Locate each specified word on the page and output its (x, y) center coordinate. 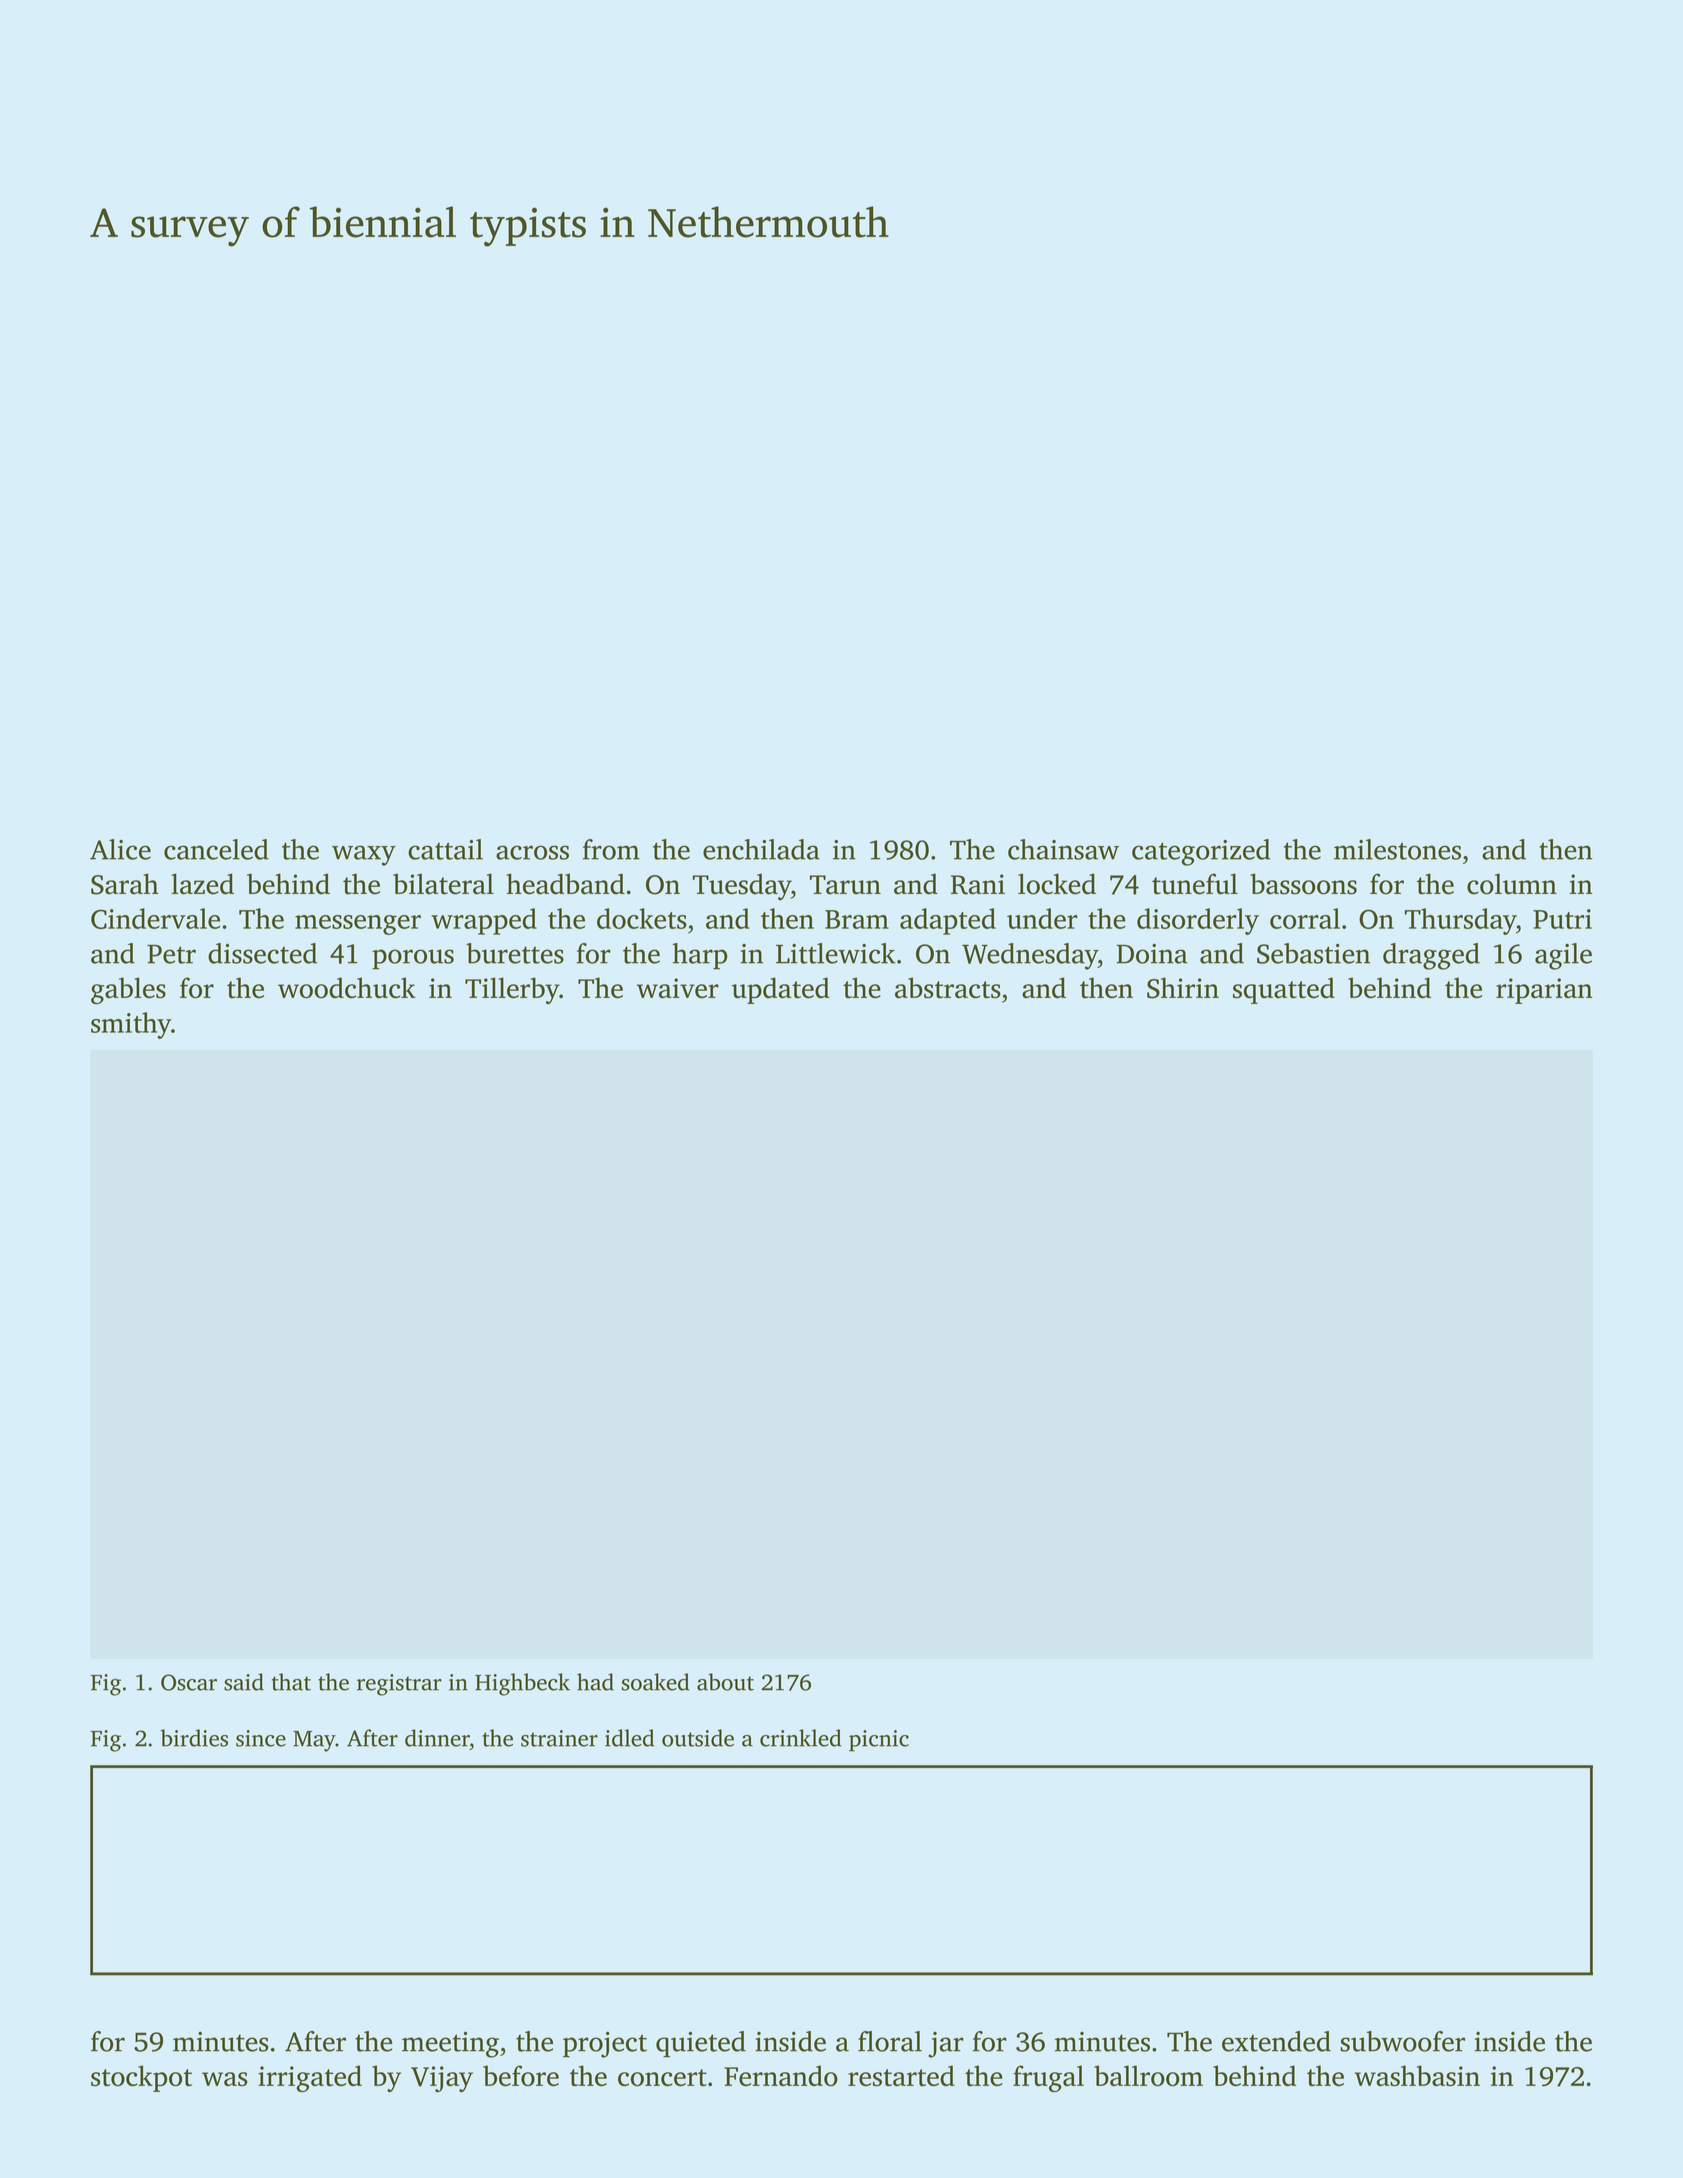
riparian (1544, 991)
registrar (399, 1685)
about (725, 1682)
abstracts (948, 988)
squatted (1284, 990)
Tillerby (512, 990)
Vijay (442, 2079)
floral (890, 2041)
